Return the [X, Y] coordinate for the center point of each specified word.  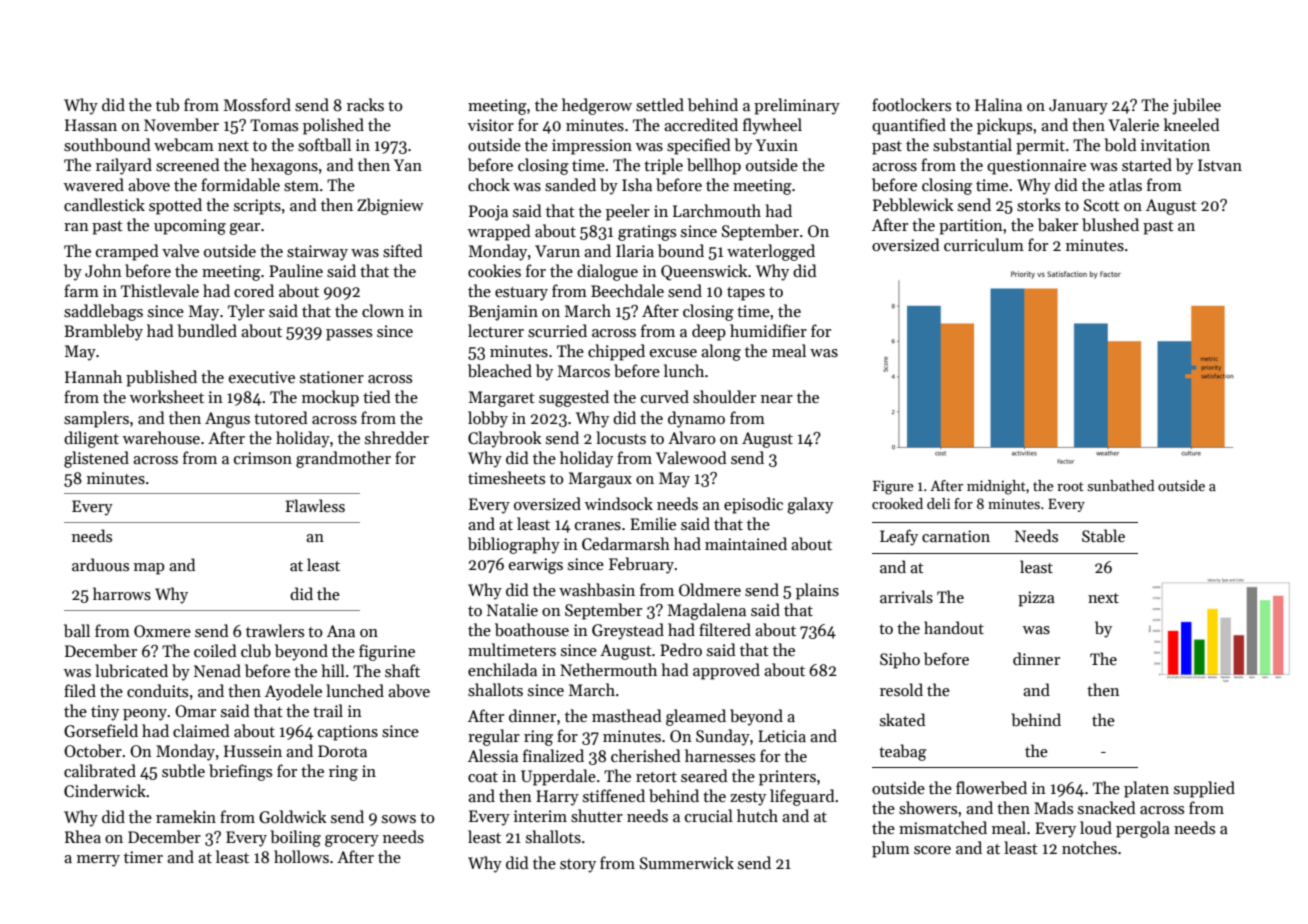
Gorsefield [101, 731]
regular [494, 737]
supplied [1204, 789]
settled [660, 105]
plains [817, 591]
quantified [909, 126]
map [149, 569]
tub [167, 105]
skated [902, 719]
